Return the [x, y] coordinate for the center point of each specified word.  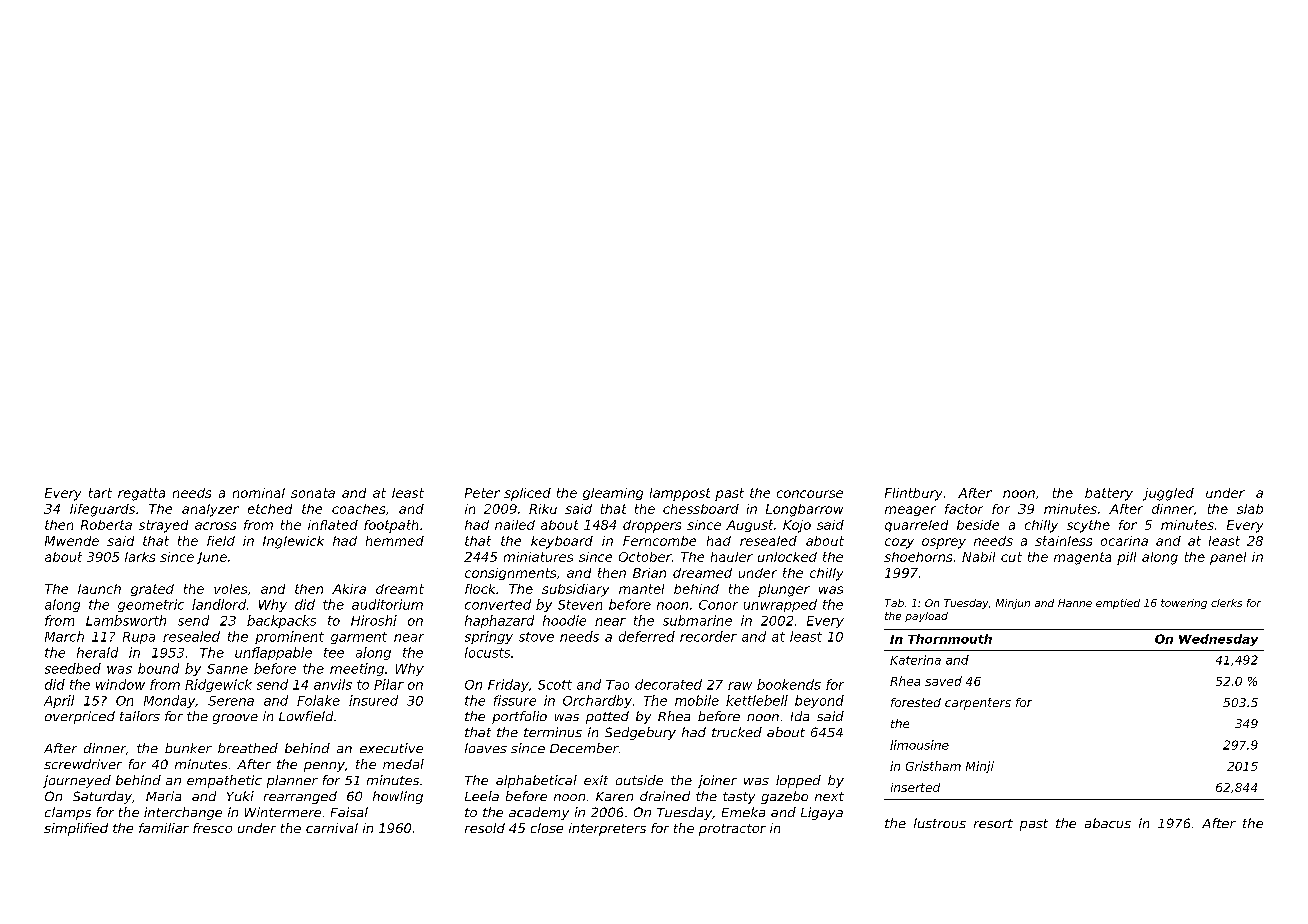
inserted [915, 787]
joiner [717, 781]
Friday [508, 685]
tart [100, 493]
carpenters [978, 704]
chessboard [701, 509]
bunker [188, 748]
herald [97, 652]
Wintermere [283, 812]
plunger [784, 590]
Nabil [978, 557]
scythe [1088, 526]
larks [140, 557]
